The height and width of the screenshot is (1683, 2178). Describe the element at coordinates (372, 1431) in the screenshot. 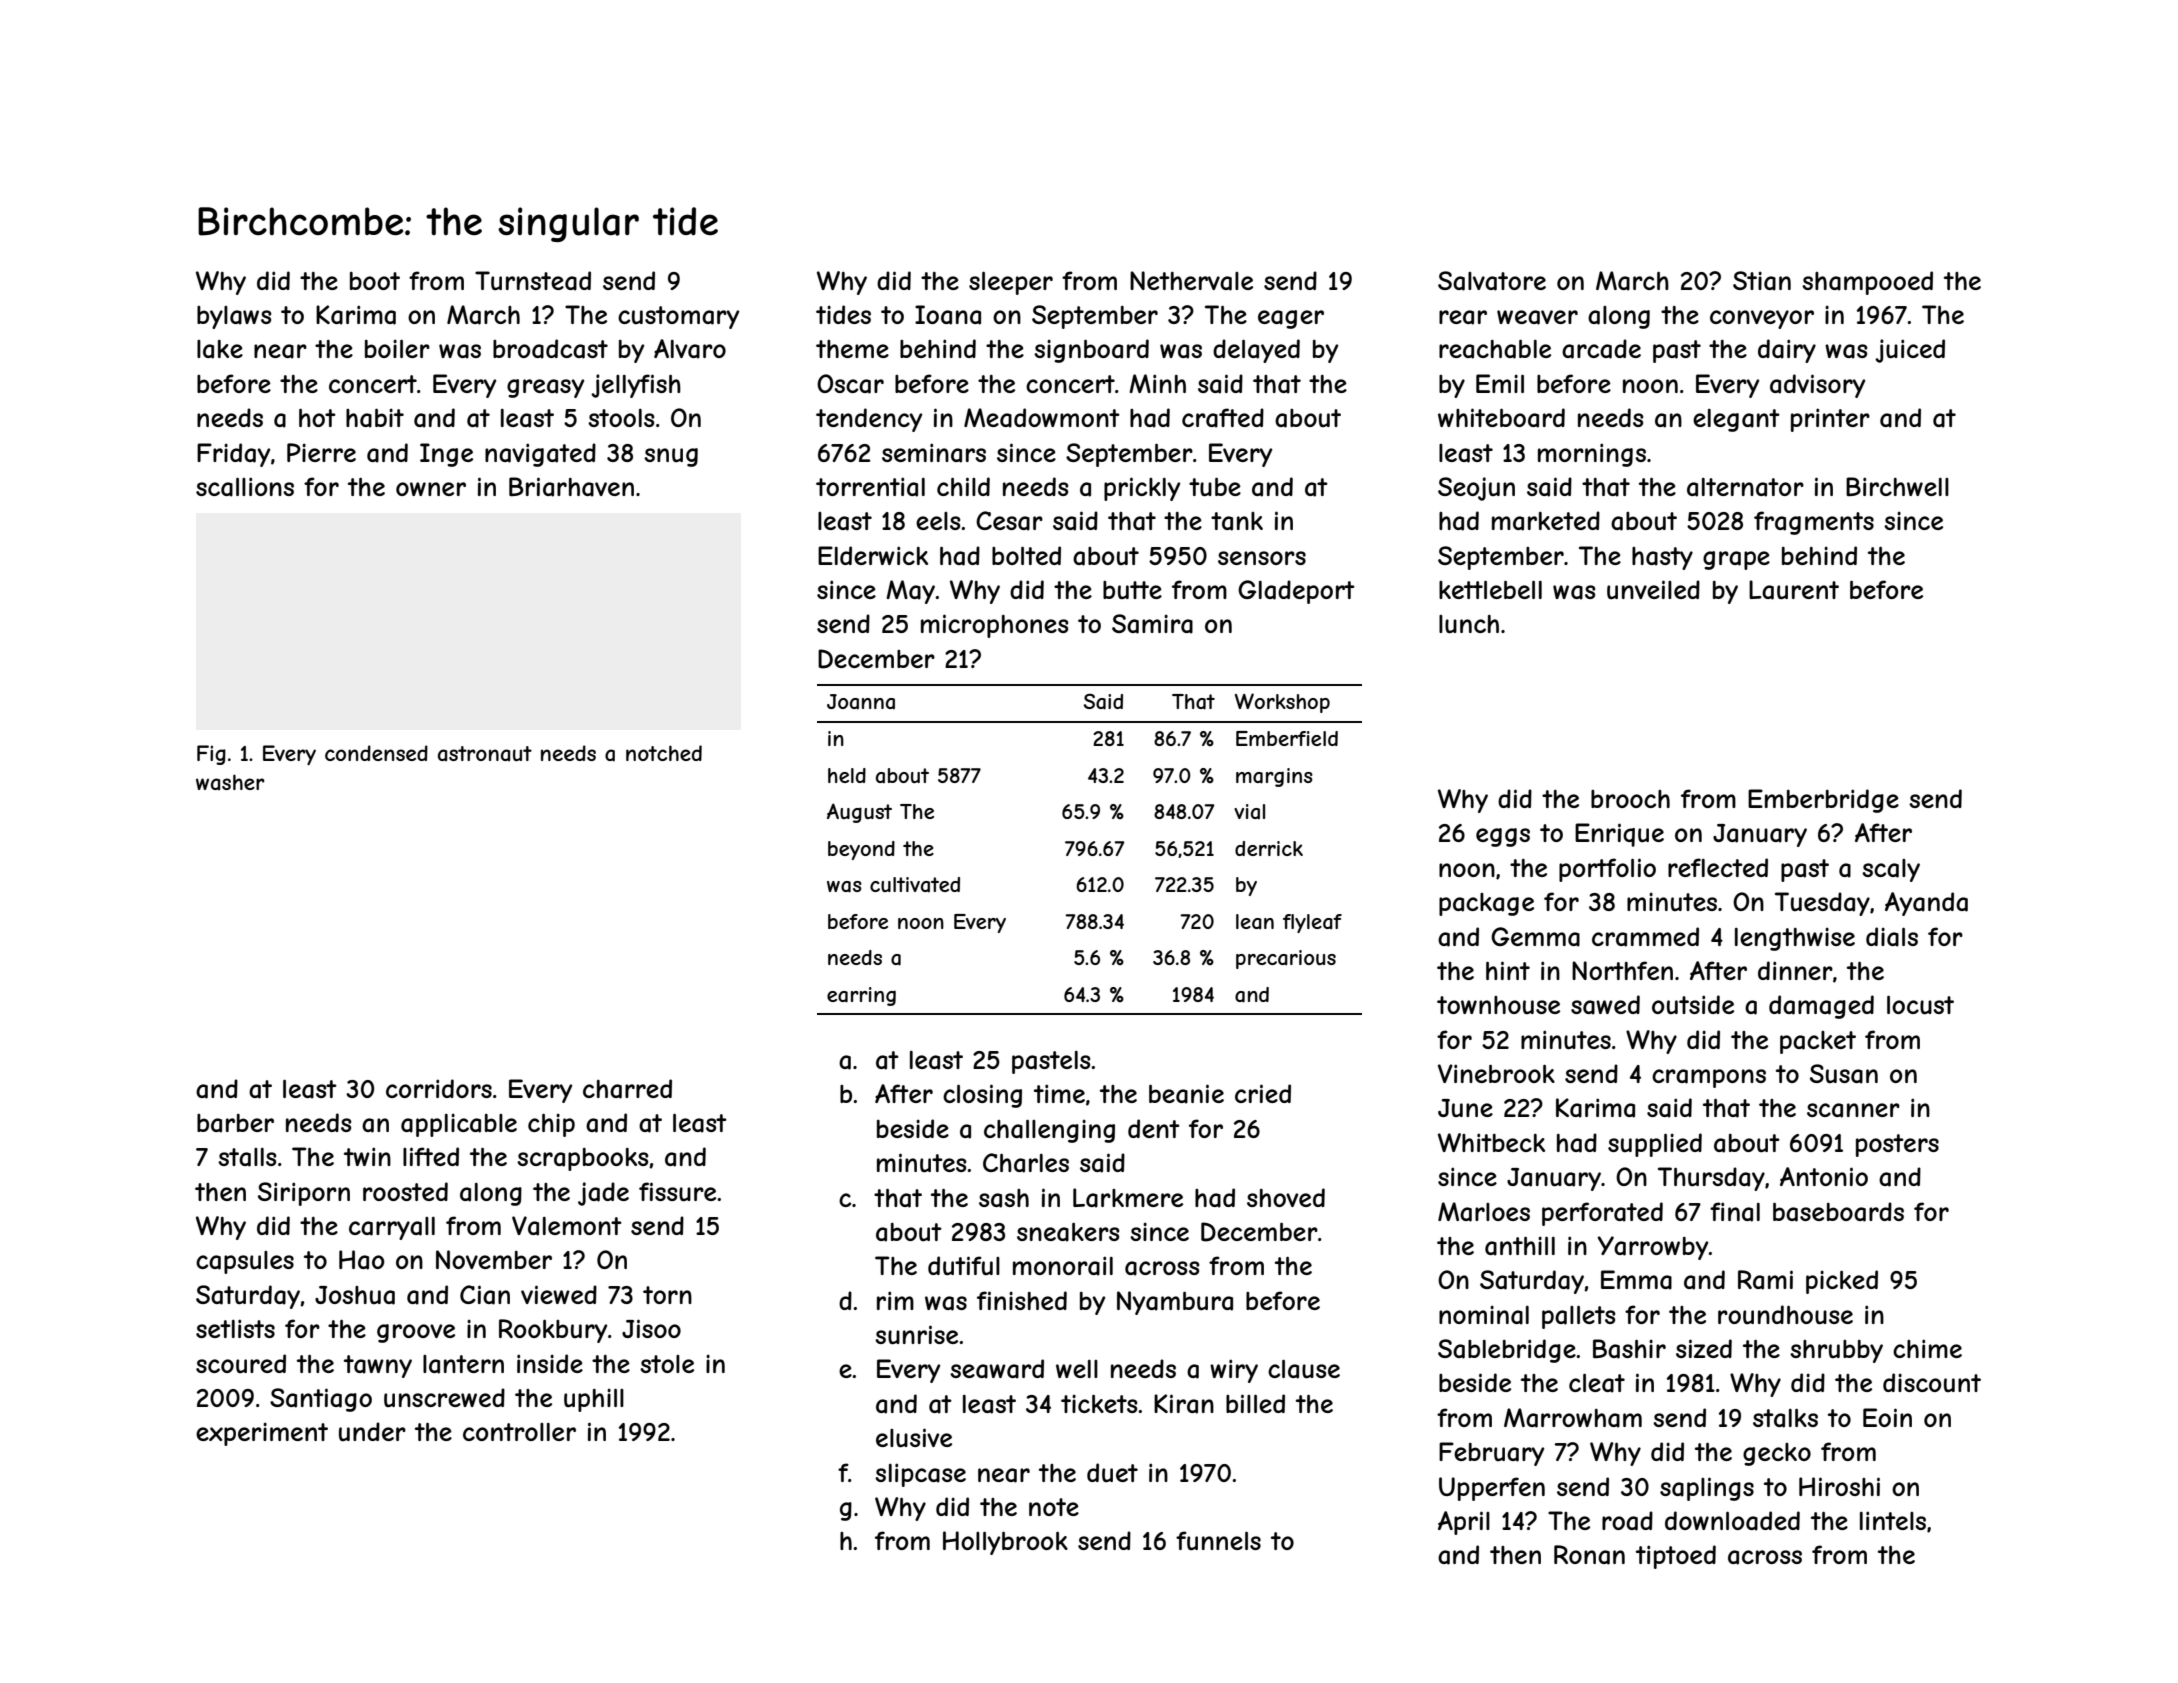

I see `under` at that location.
